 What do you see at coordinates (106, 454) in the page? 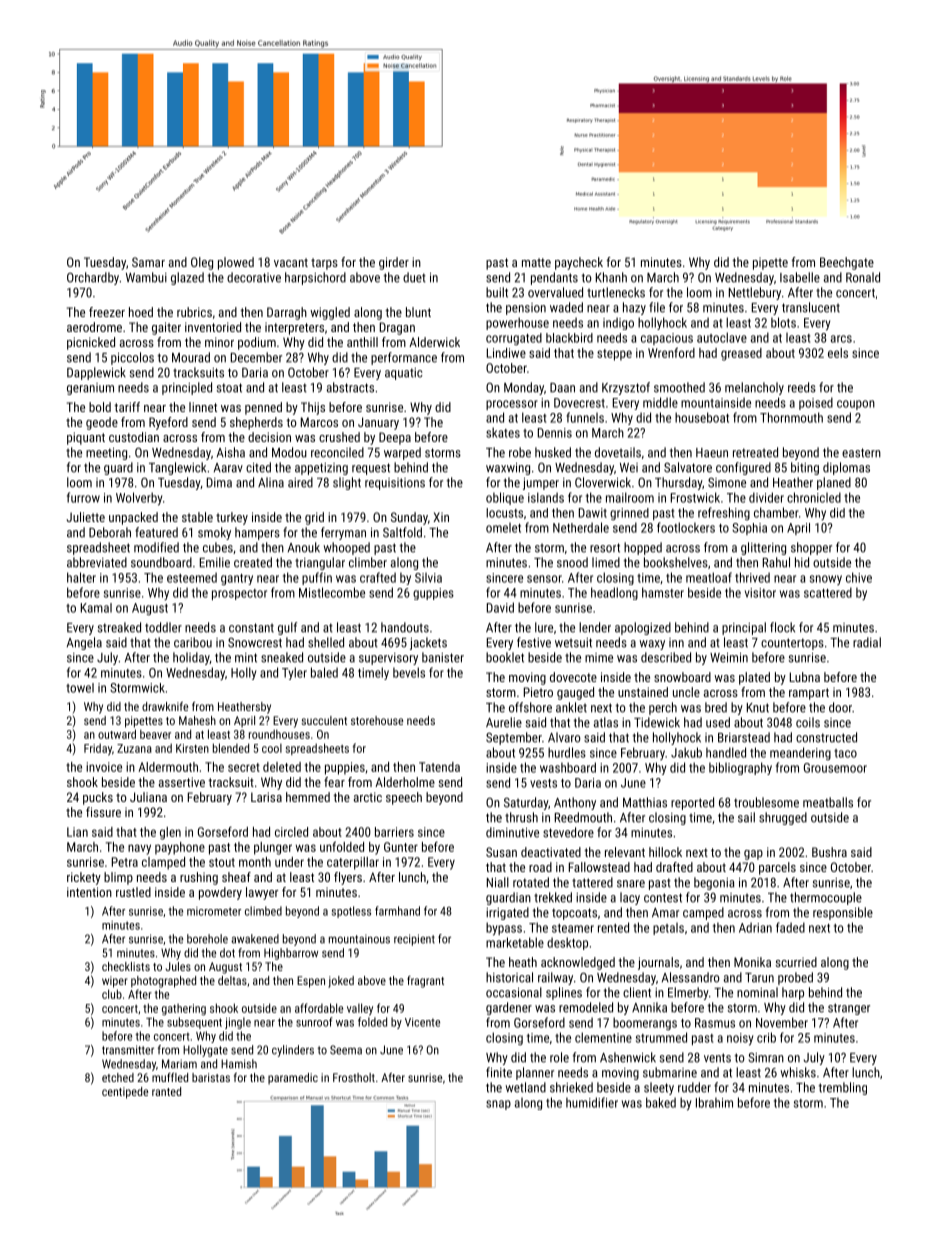
I see `meeting` at bounding box center [106, 454].
